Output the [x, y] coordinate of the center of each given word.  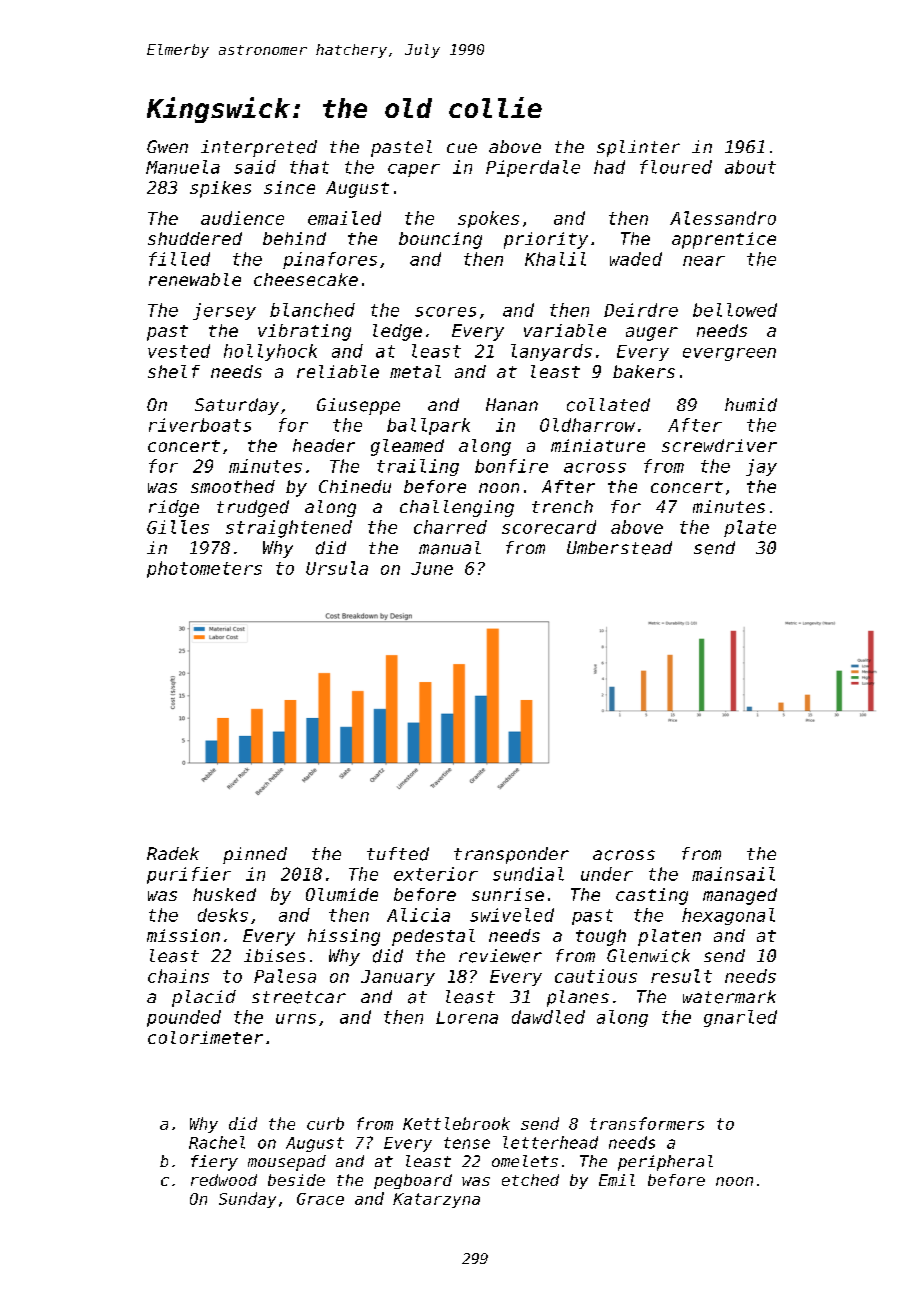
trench [562, 506]
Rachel [217, 1142]
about [750, 167]
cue [462, 148]
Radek [173, 853]
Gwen [167, 146]
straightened [289, 529]
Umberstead [619, 548]
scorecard [549, 527]
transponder [511, 855]
